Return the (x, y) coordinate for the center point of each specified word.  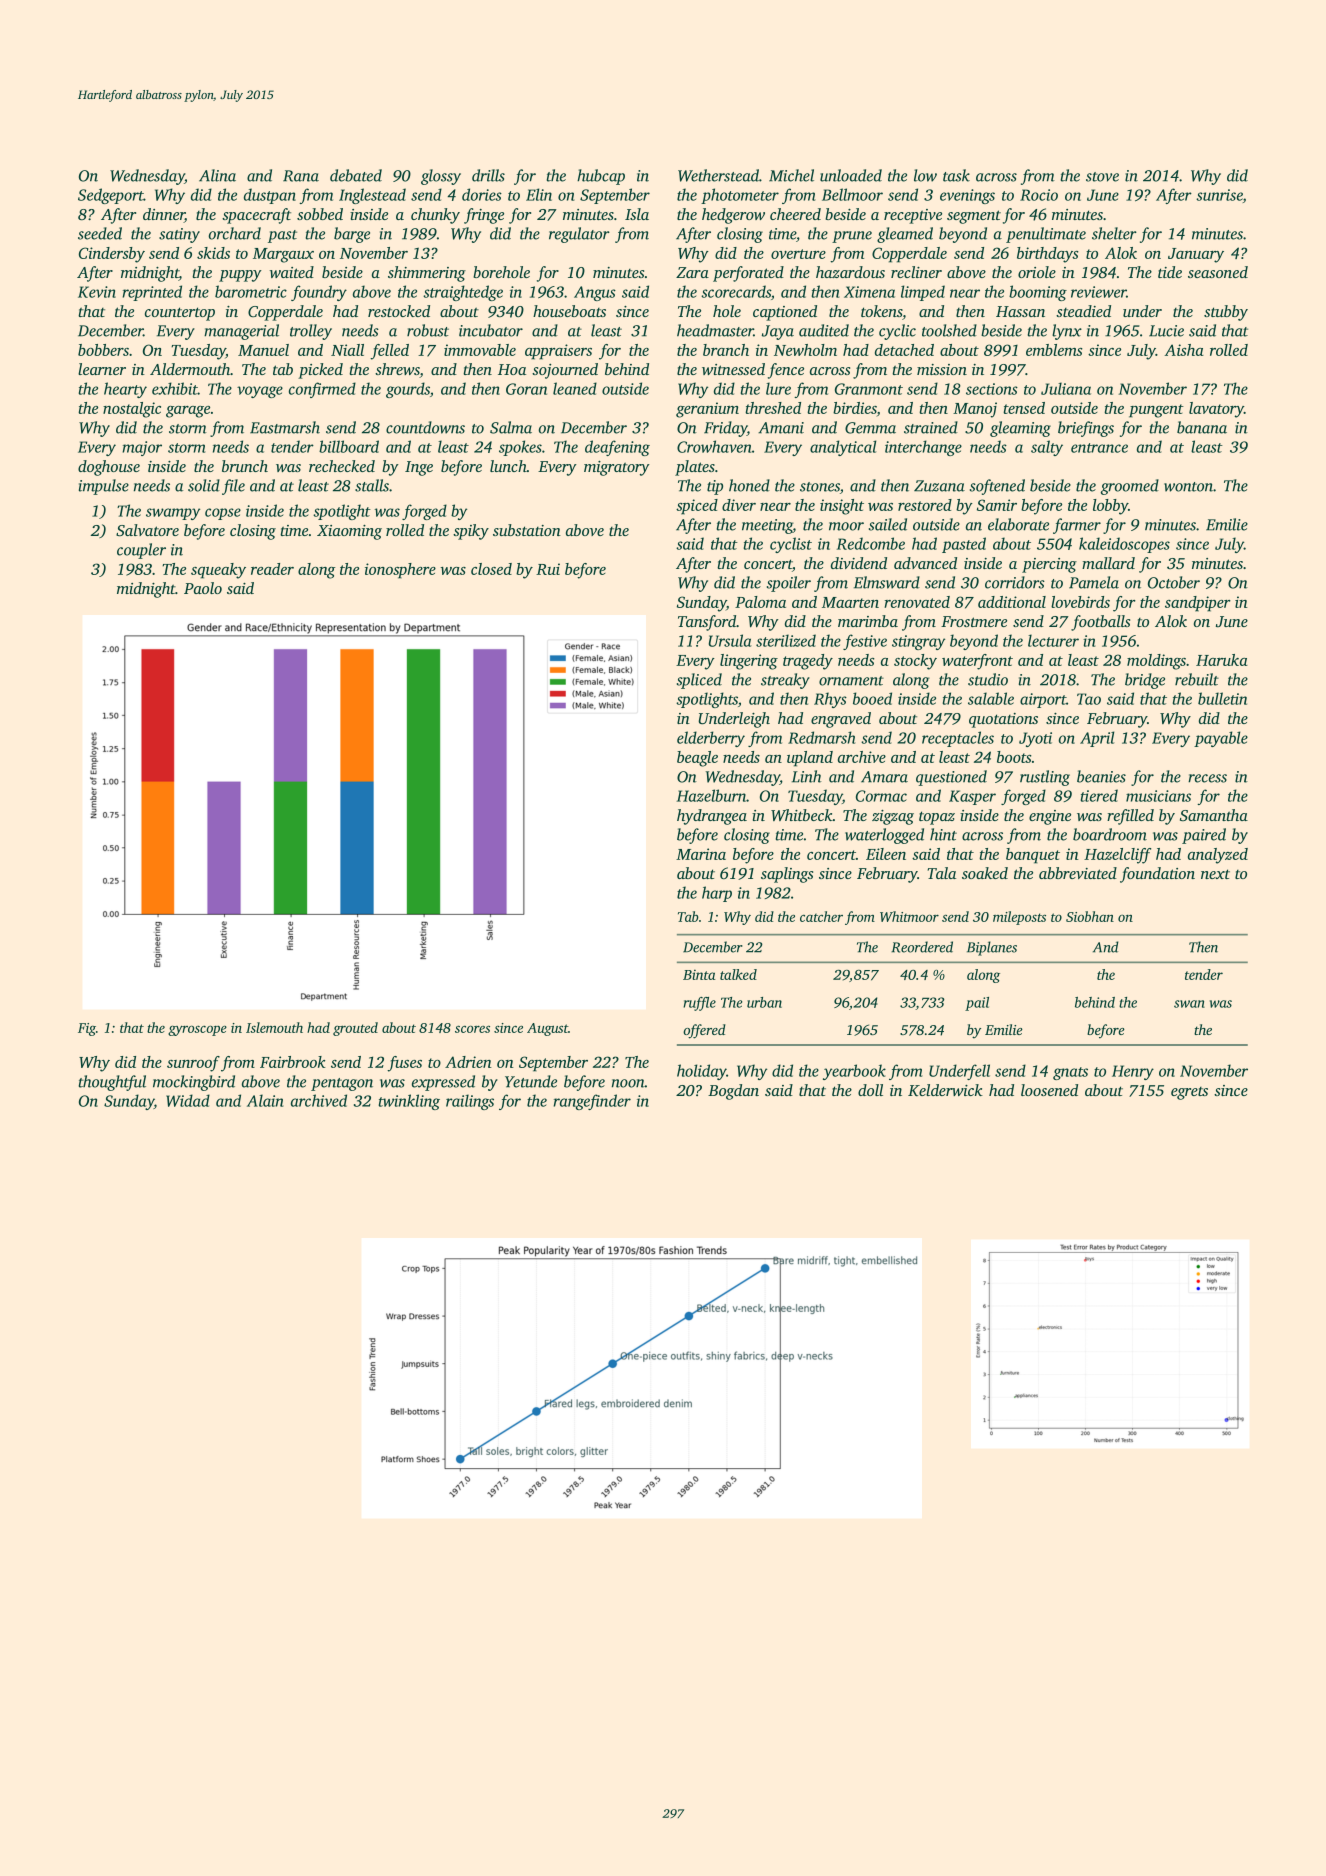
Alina (217, 175)
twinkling (409, 1102)
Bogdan (733, 1092)
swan (1189, 1004)
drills (488, 175)
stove (1102, 177)
